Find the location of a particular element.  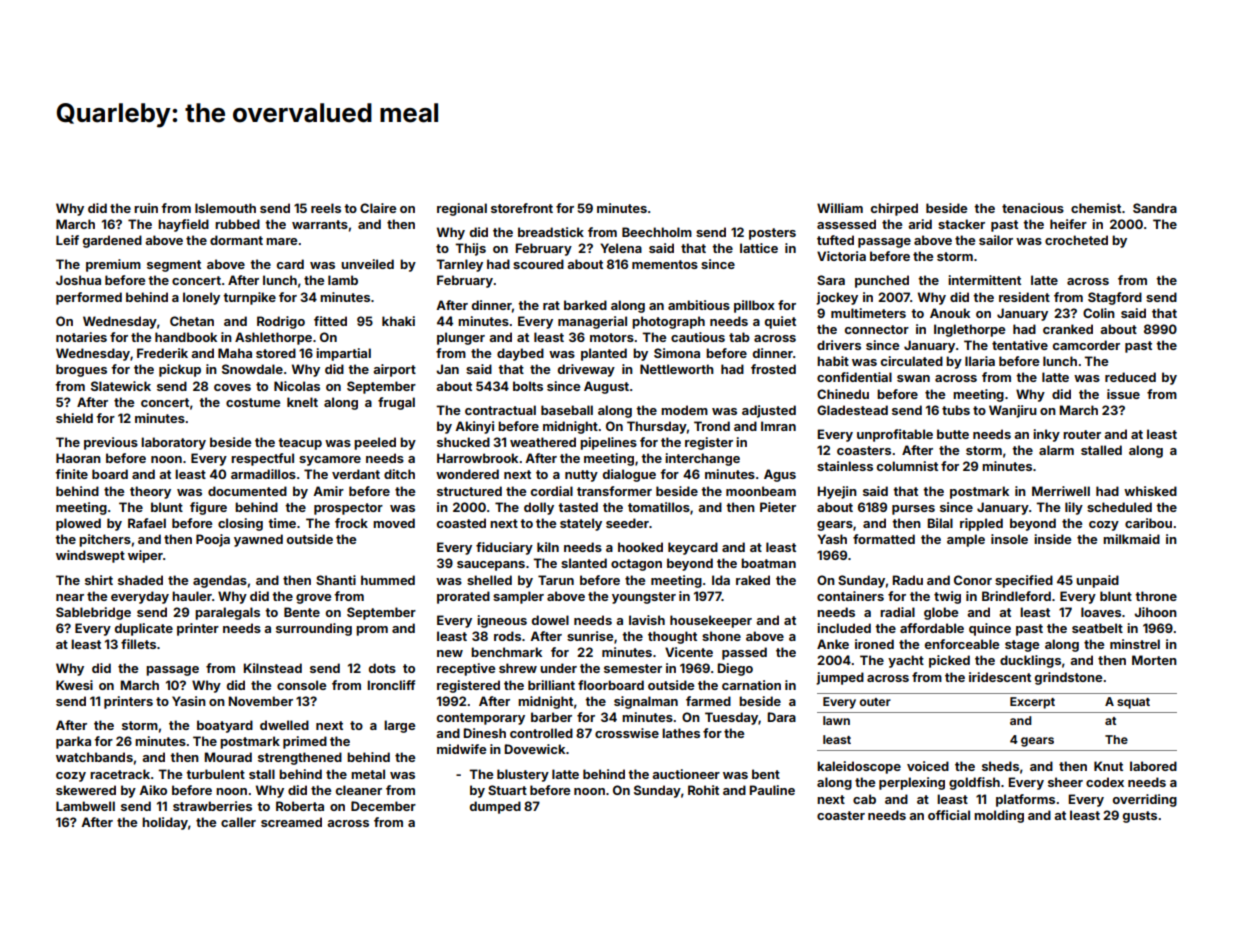

notaries is located at coordinates (81, 337).
